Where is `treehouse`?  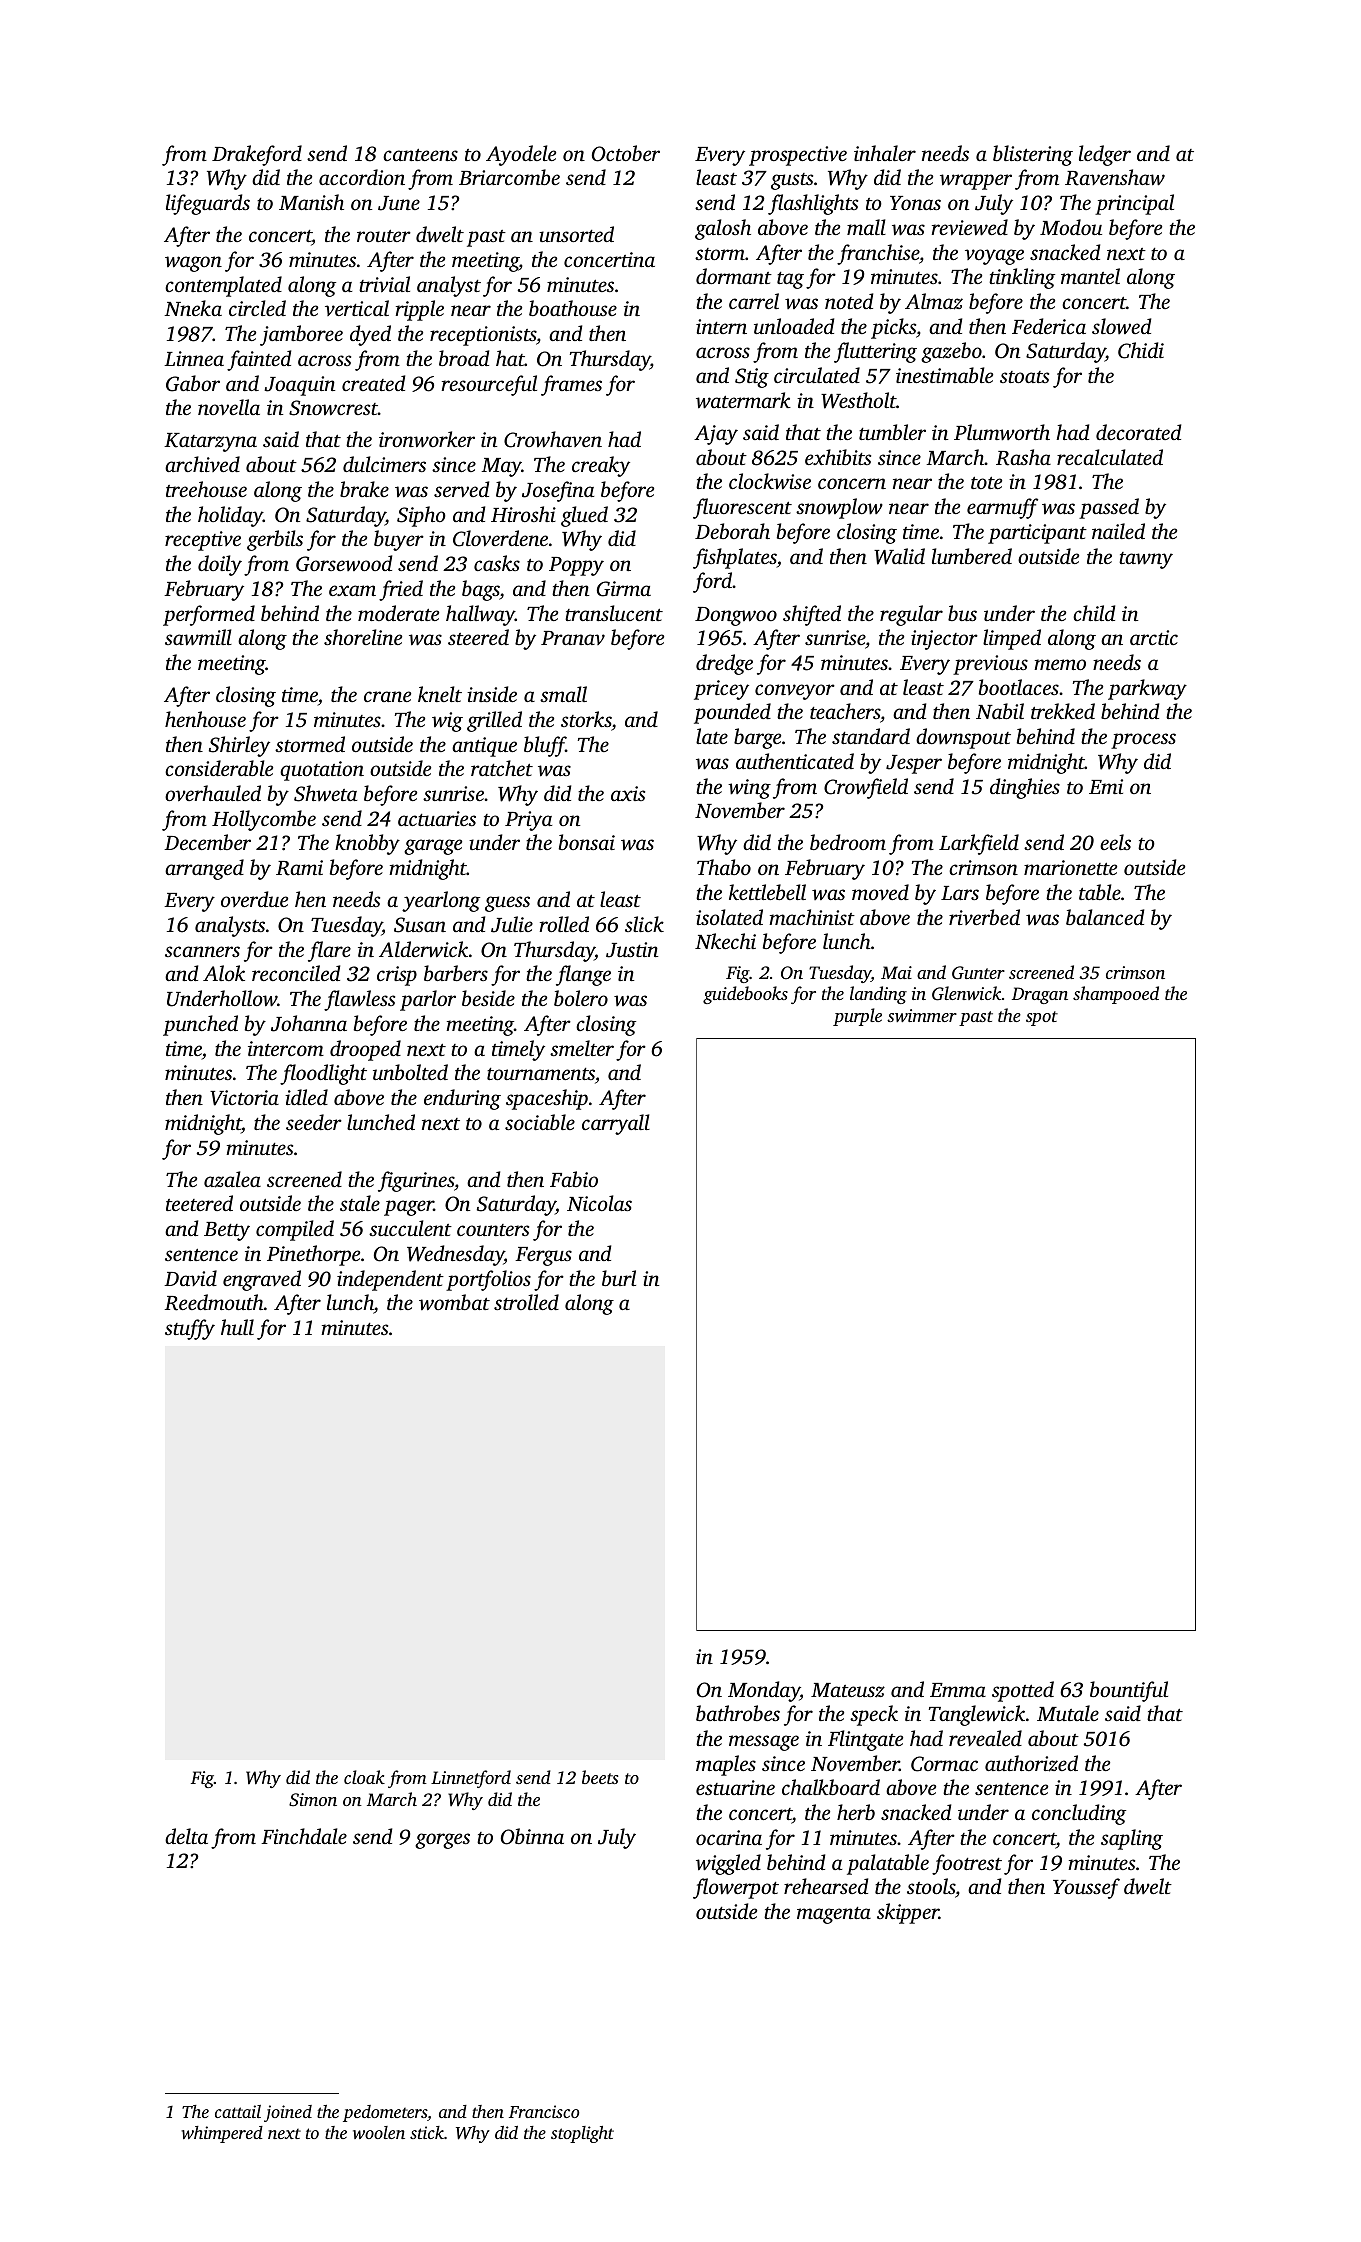 treehouse is located at coordinates (206, 489).
